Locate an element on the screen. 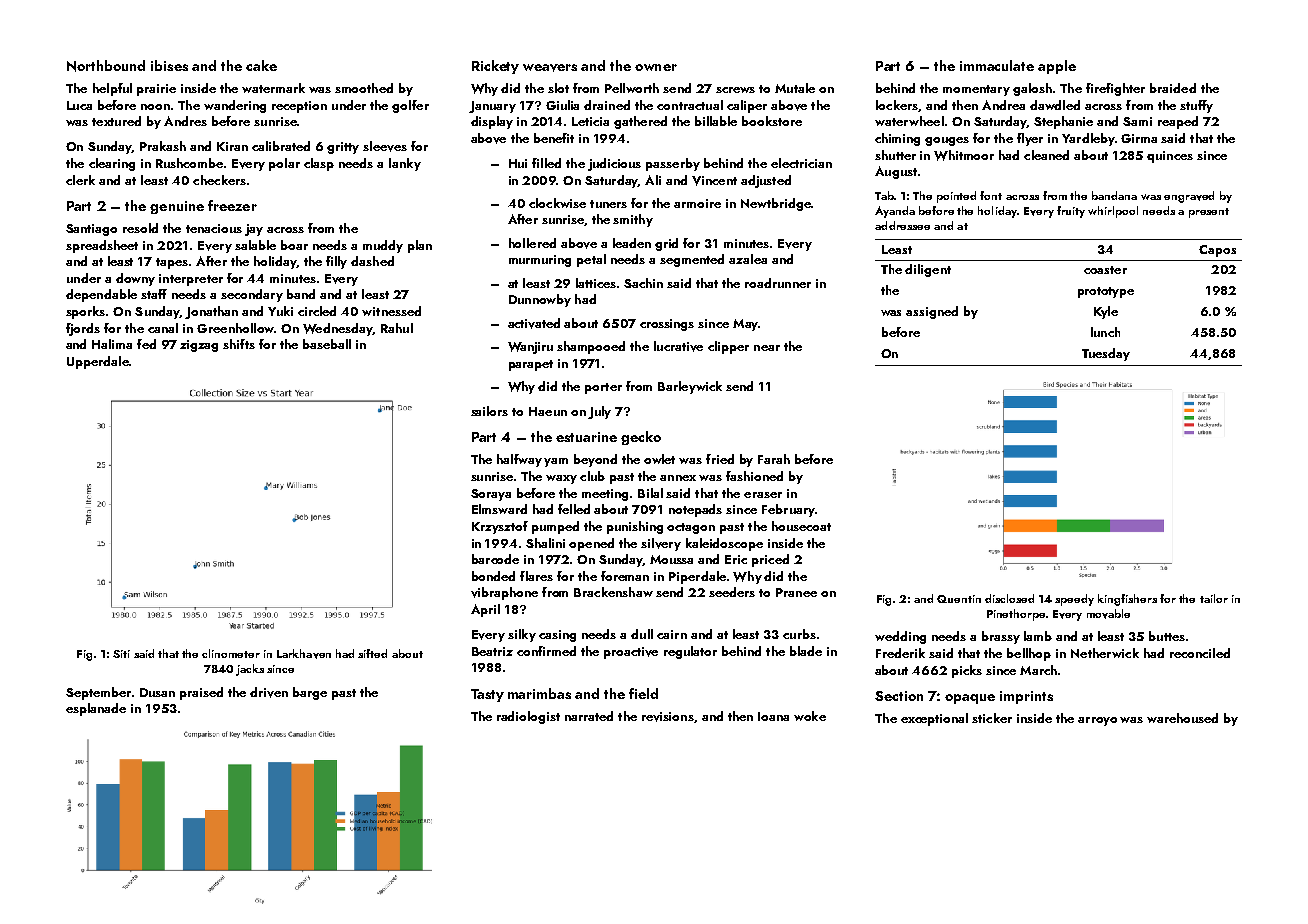 The height and width of the screenshot is (924, 1308). immaculate is located at coordinates (997, 65).
